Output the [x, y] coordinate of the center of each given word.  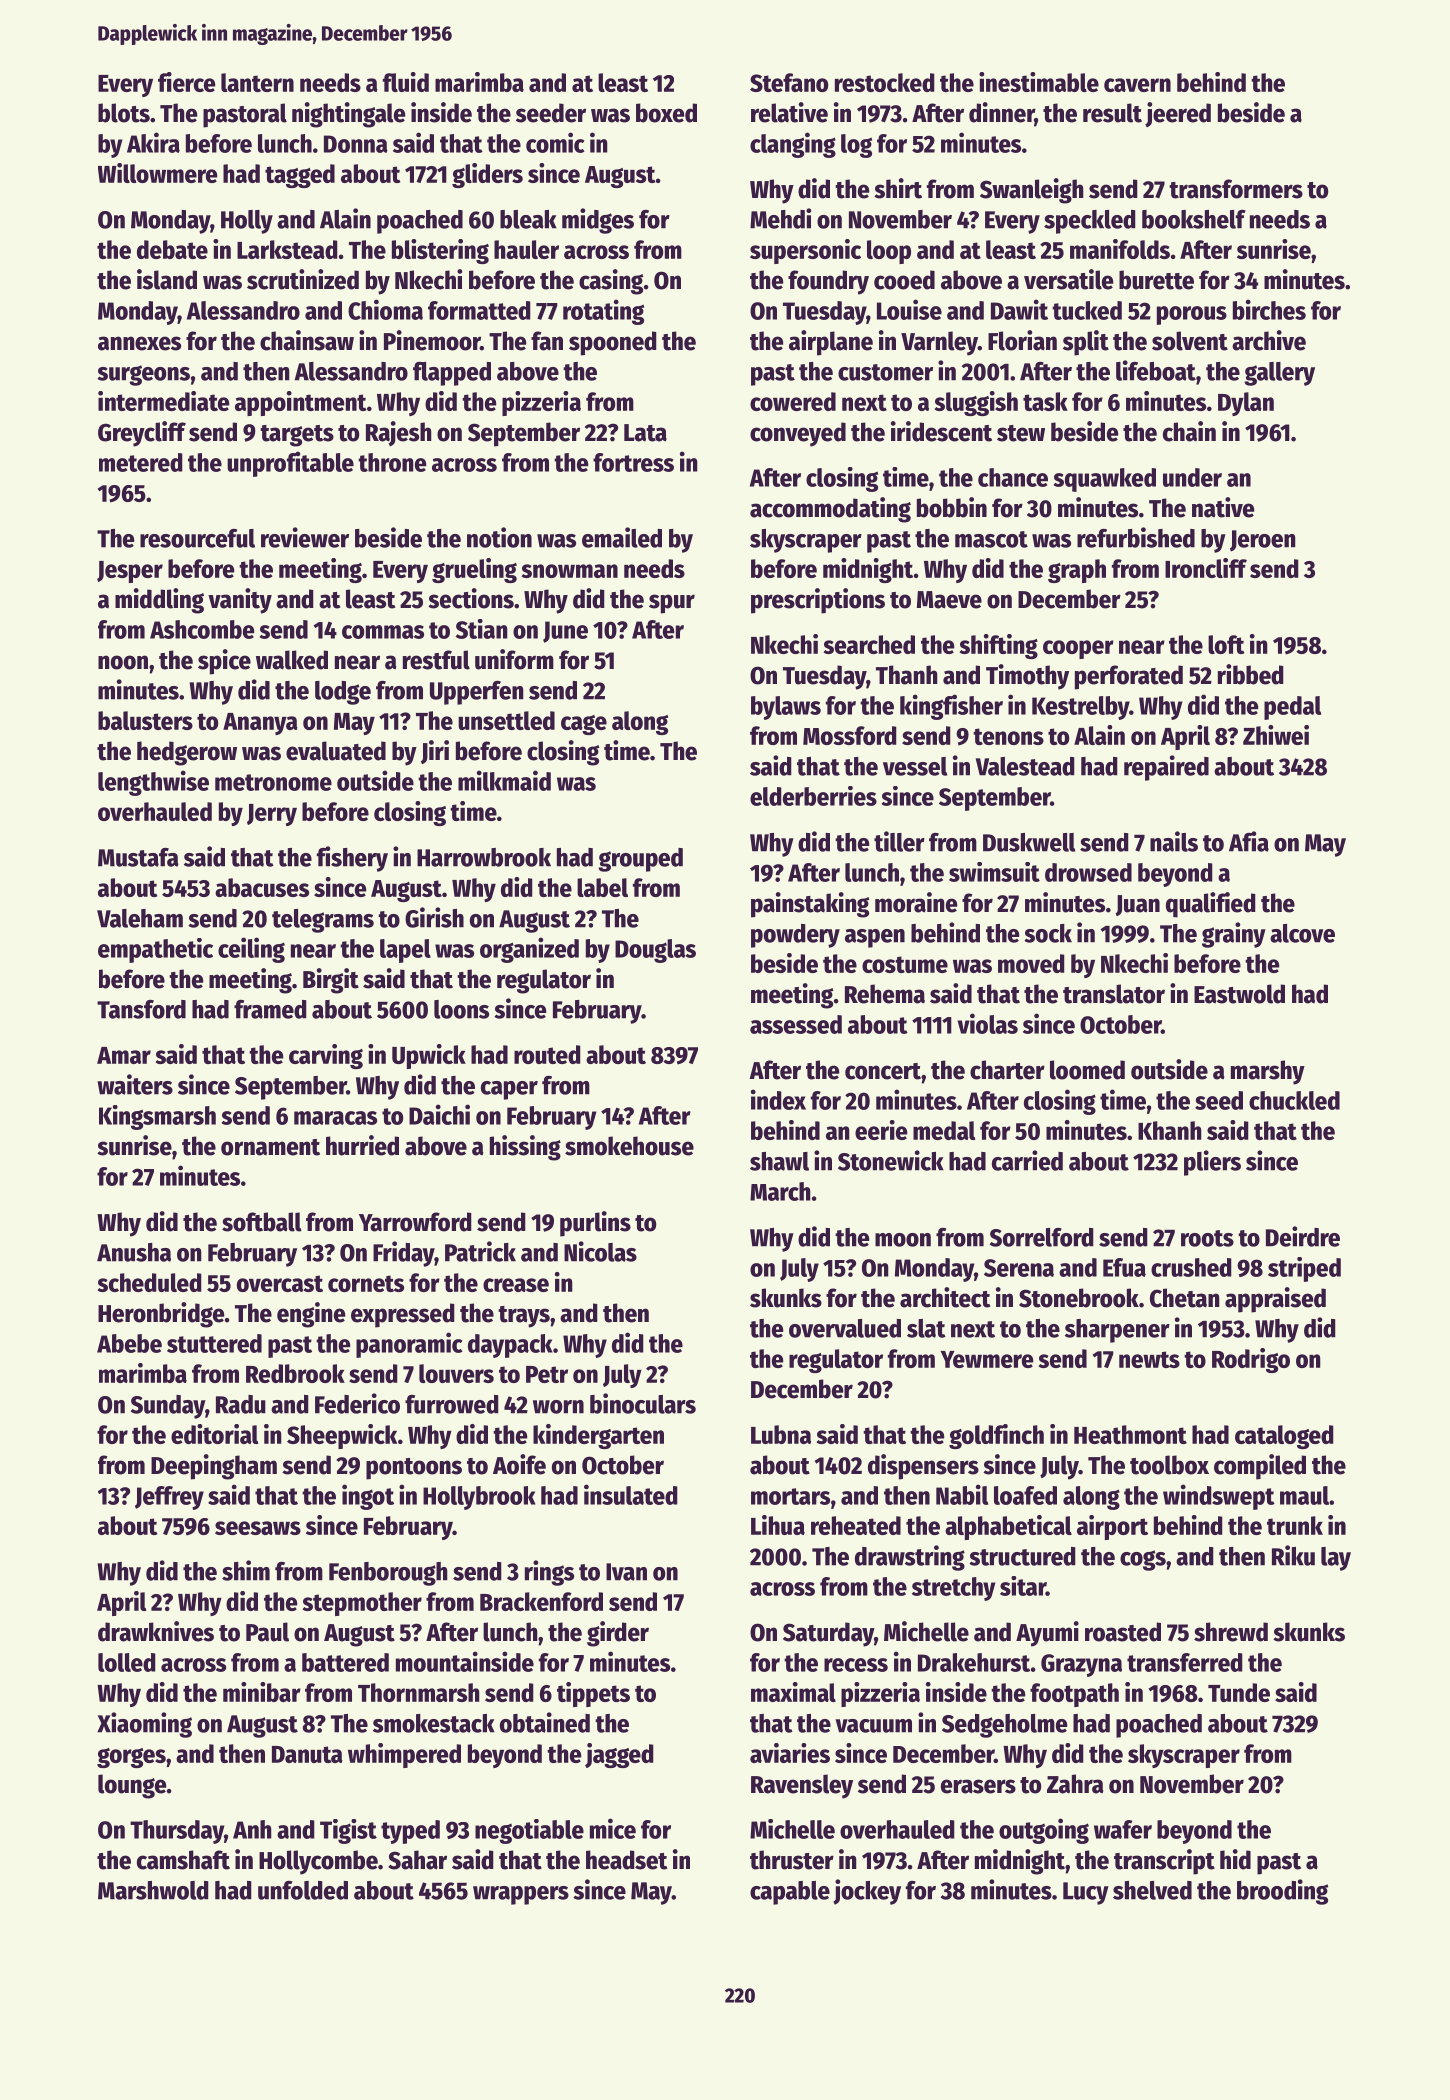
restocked [885, 82]
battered [345, 1662]
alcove [1302, 933]
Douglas [655, 951]
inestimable [1039, 82]
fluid [406, 82]
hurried [362, 1145]
